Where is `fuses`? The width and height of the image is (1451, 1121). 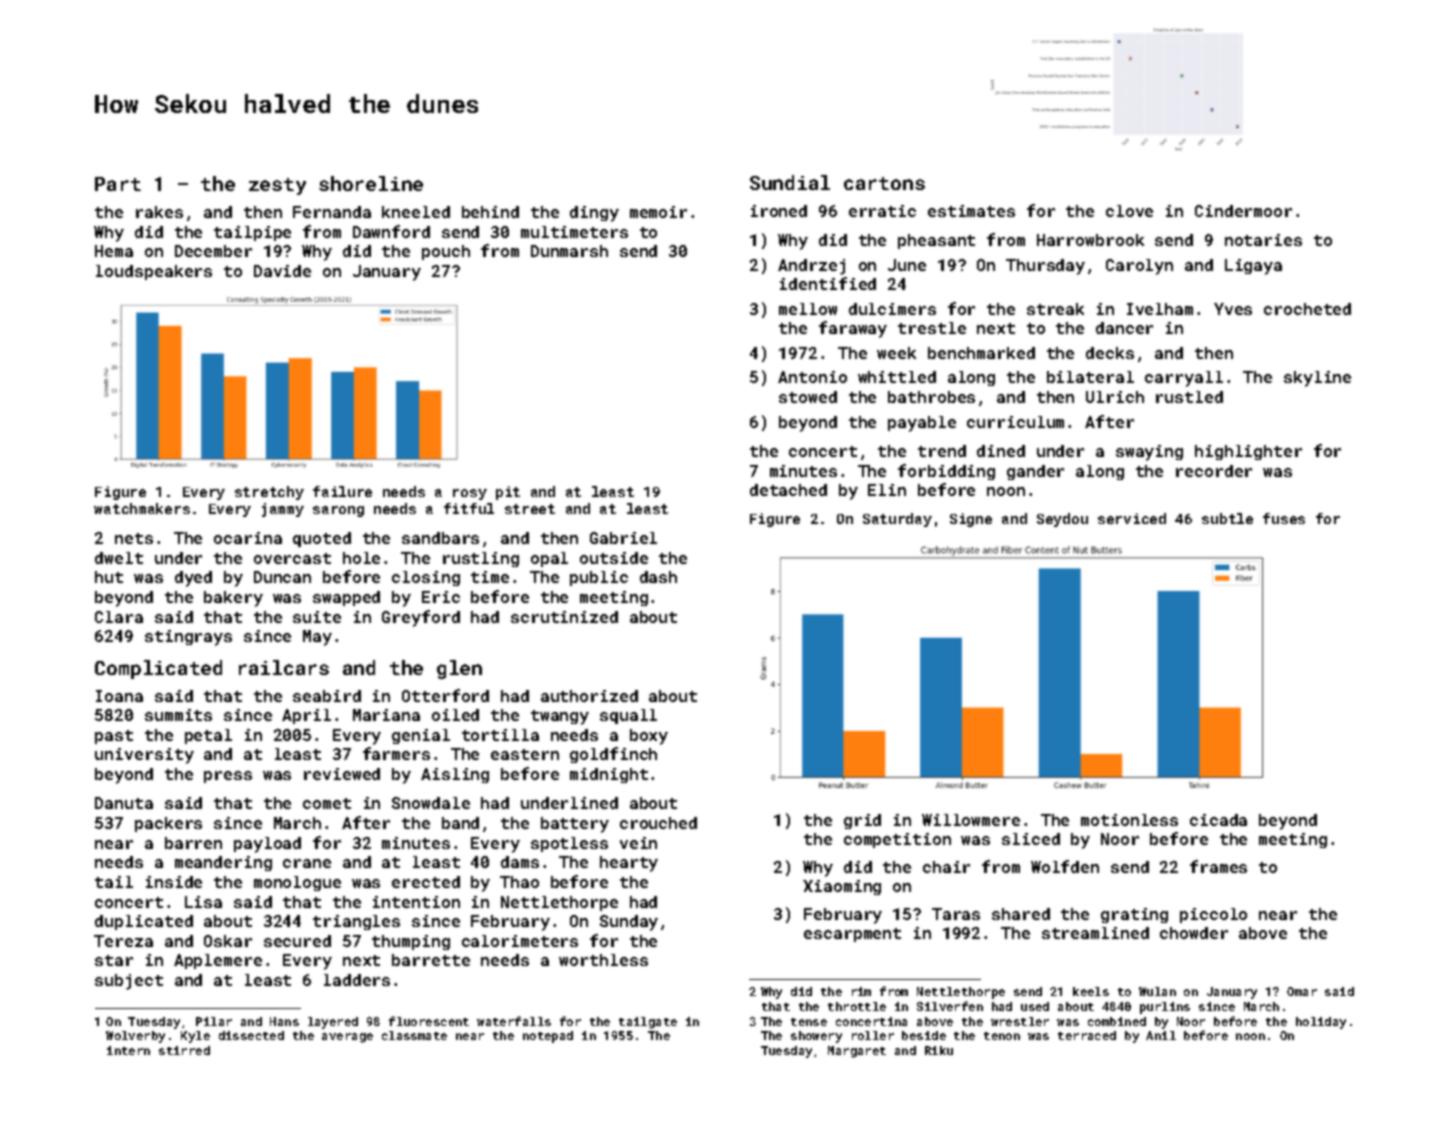 fuses is located at coordinates (1284, 518).
